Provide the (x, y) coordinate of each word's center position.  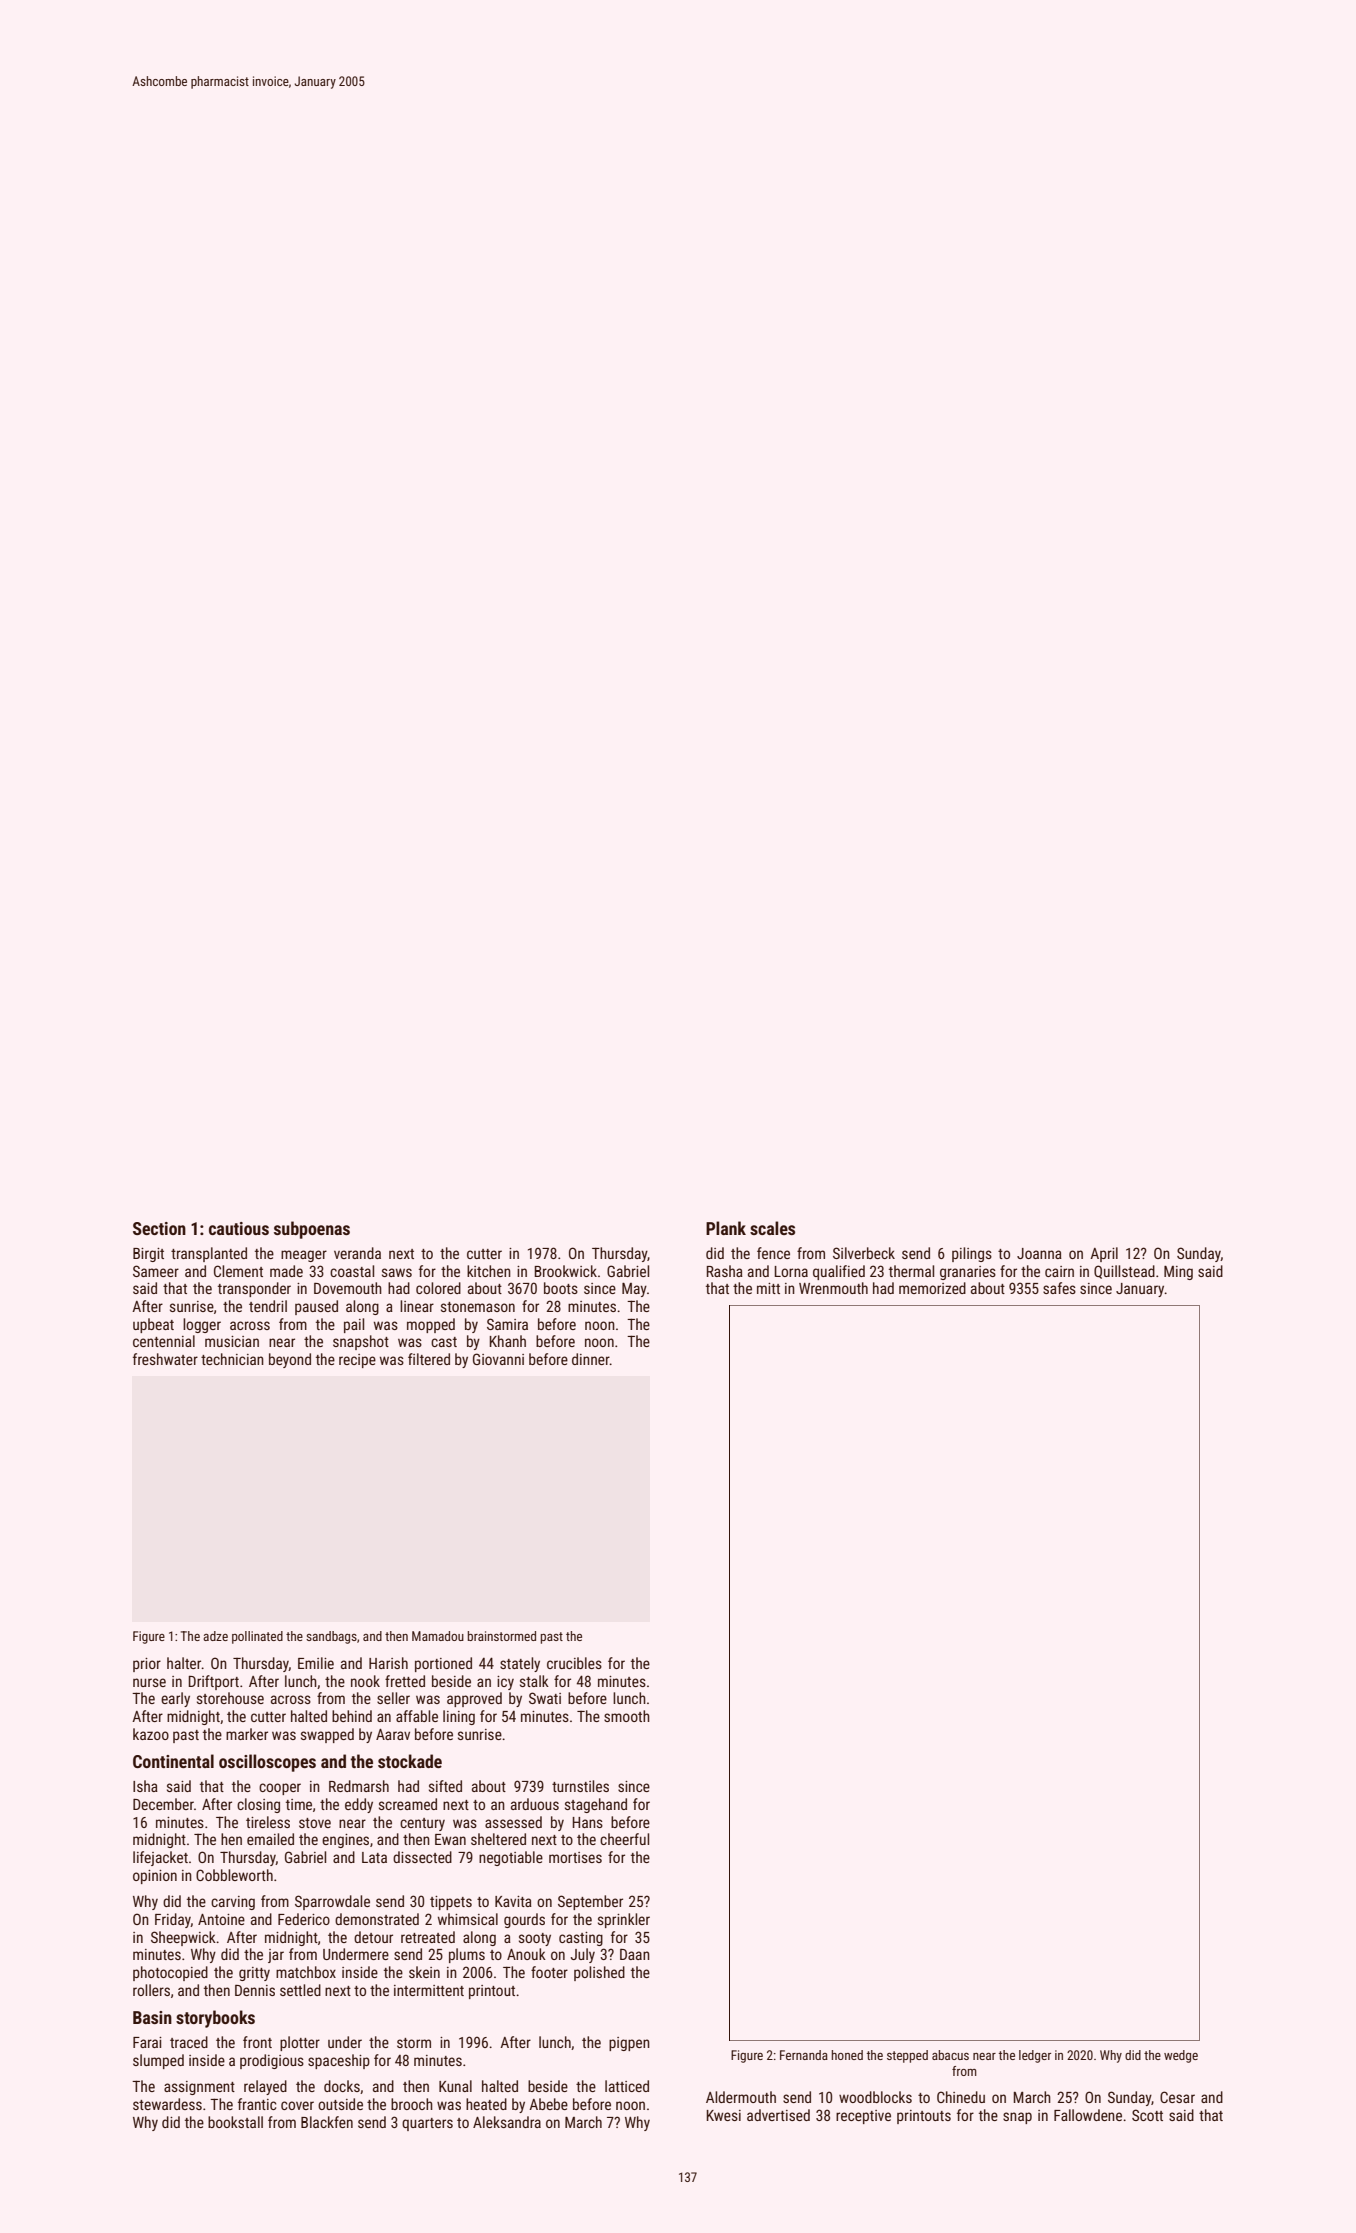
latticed (627, 2086)
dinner (591, 1359)
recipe (357, 1361)
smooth (627, 1716)
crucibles (574, 1663)
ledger (1035, 2056)
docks (342, 2086)
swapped (327, 1735)
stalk (534, 1681)
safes (1059, 1288)
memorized (932, 1288)
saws (397, 1272)
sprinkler (624, 1920)
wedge (1181, 2056)
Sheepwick (183, 1938)
